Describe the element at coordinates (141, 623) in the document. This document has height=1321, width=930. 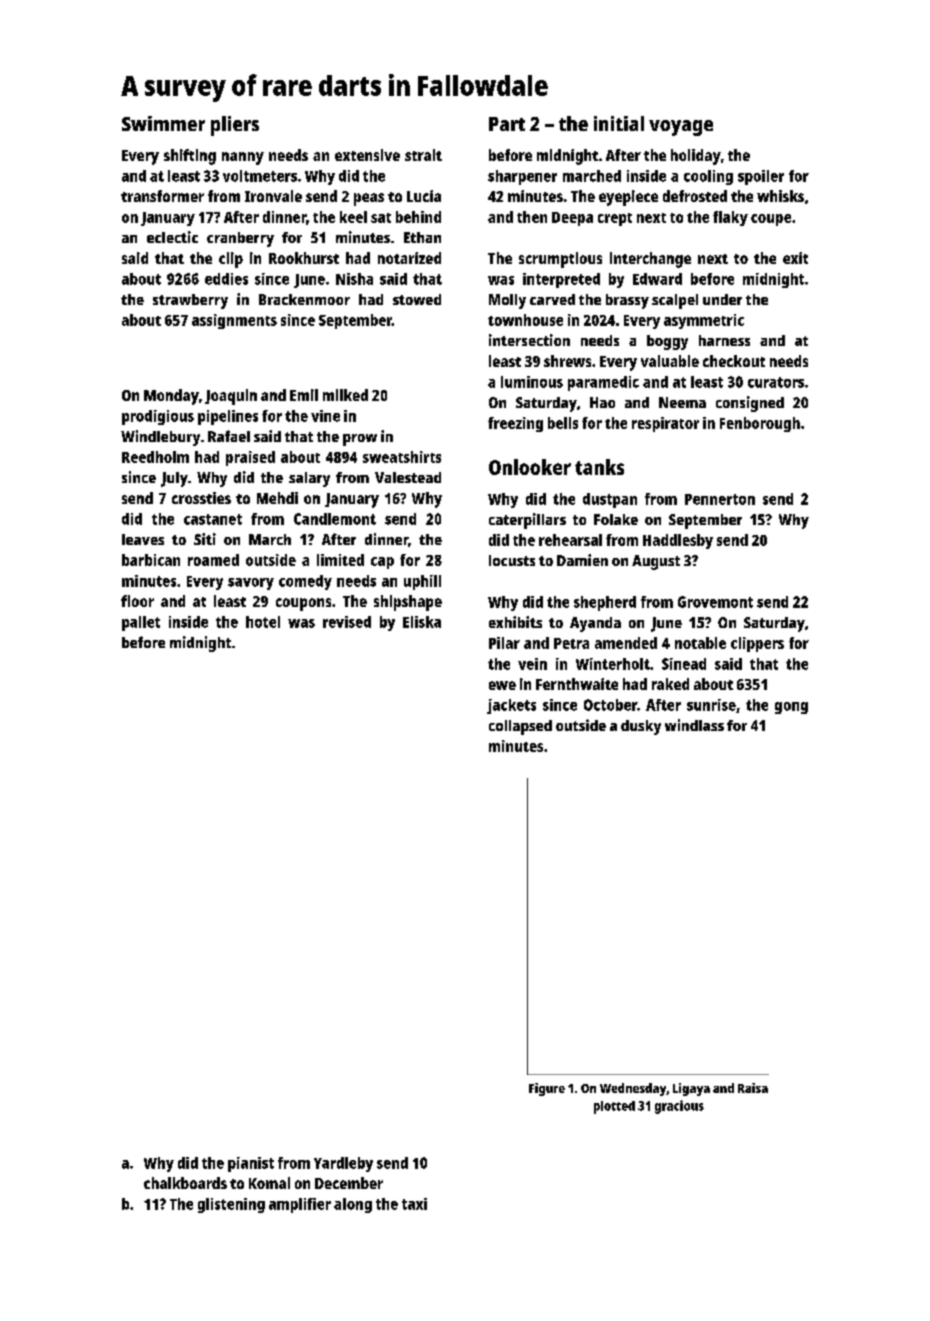
I see `pallet` at that location.
